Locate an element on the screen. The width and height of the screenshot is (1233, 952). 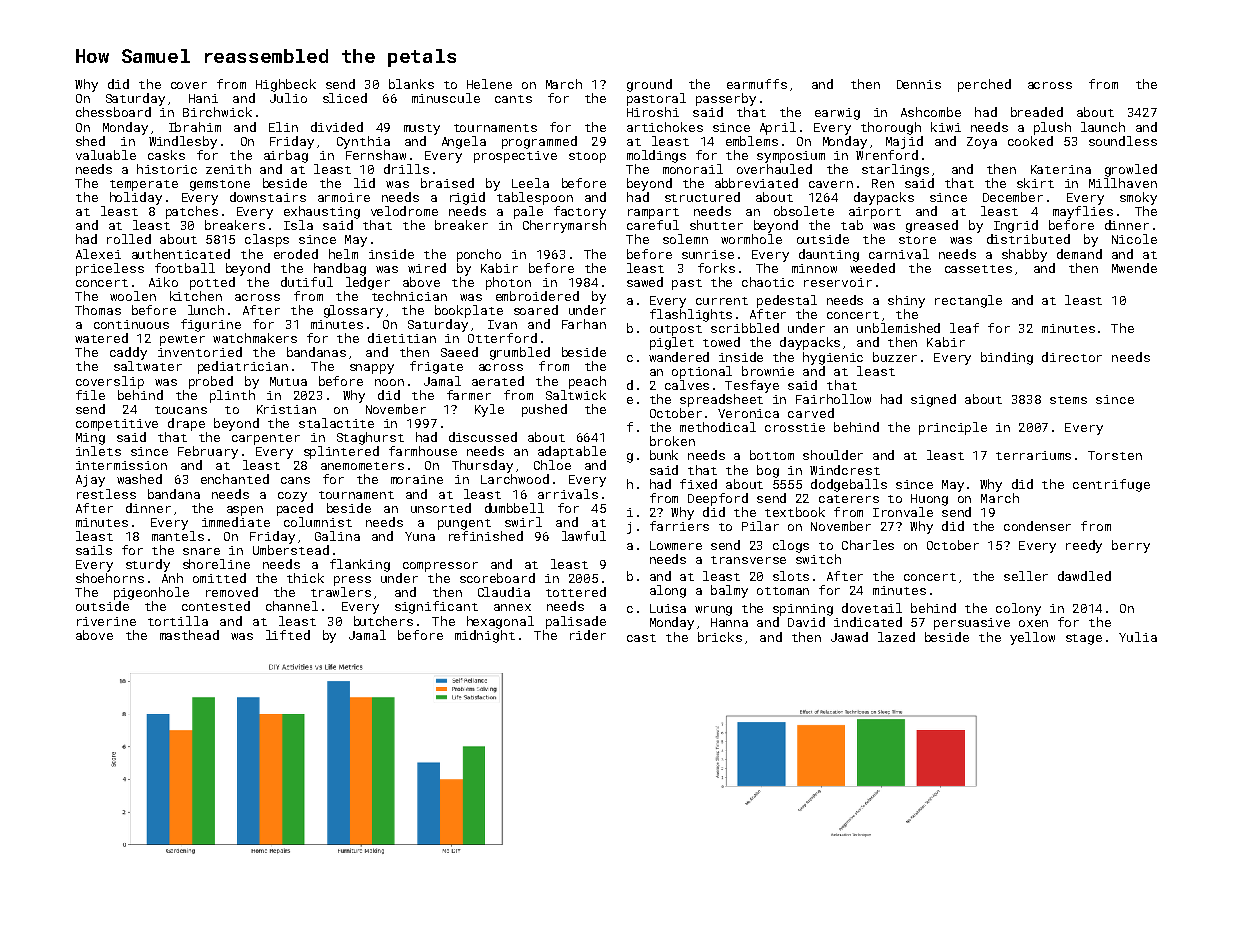
discussed is located at coordinates (483, 437).
